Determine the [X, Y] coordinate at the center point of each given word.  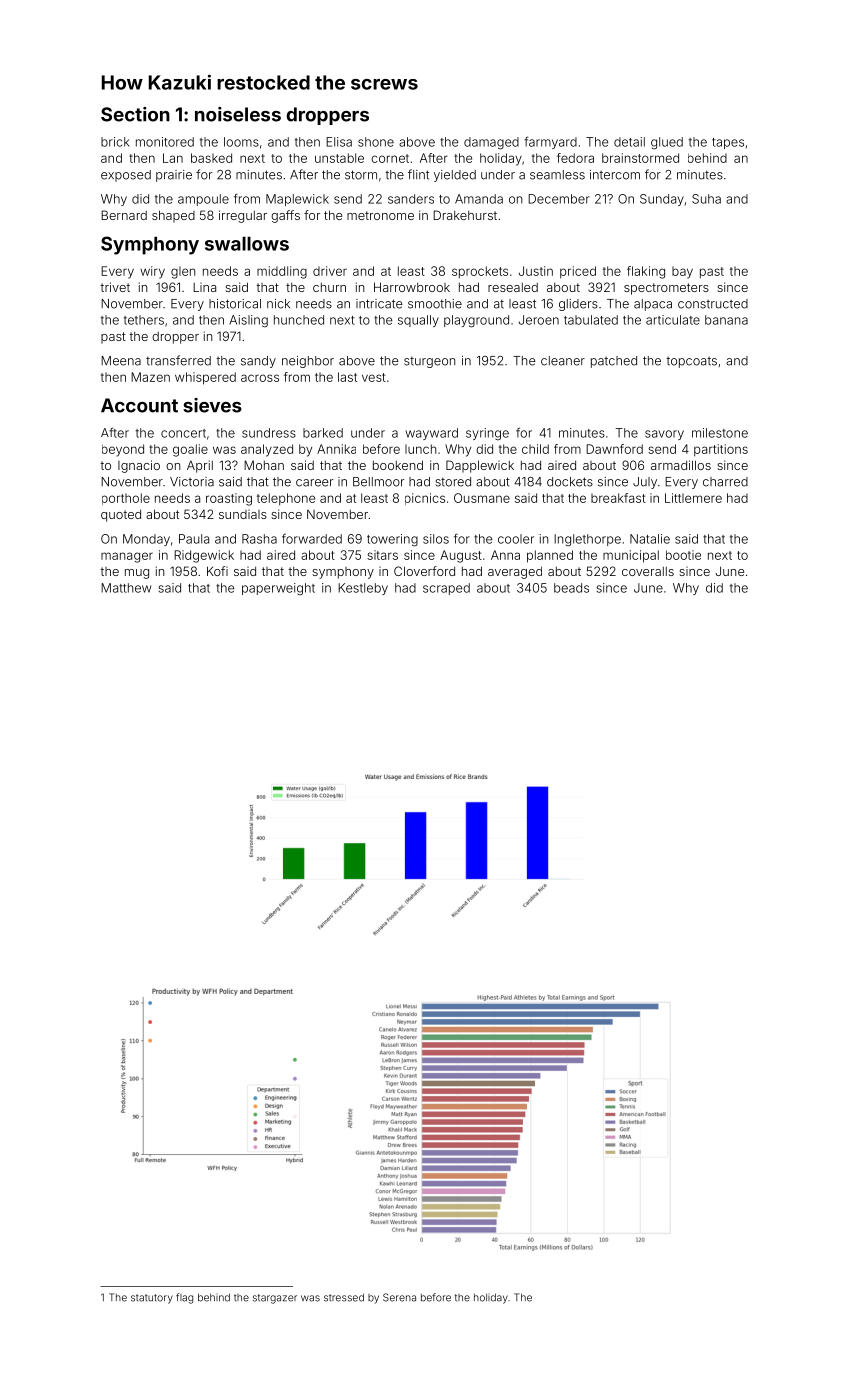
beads [571, 588]
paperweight [278, 589]
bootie [683, 555]
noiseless [238, 114]
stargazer [275, 1299]
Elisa [339, 142]
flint [418, 174]
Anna [505, 555]
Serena [399, 1297]
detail [629, 142]
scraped [446, 589]
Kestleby [363, 589]
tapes [728, 143]
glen [183, 272]
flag [184, 1298]
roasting [229, 499]
